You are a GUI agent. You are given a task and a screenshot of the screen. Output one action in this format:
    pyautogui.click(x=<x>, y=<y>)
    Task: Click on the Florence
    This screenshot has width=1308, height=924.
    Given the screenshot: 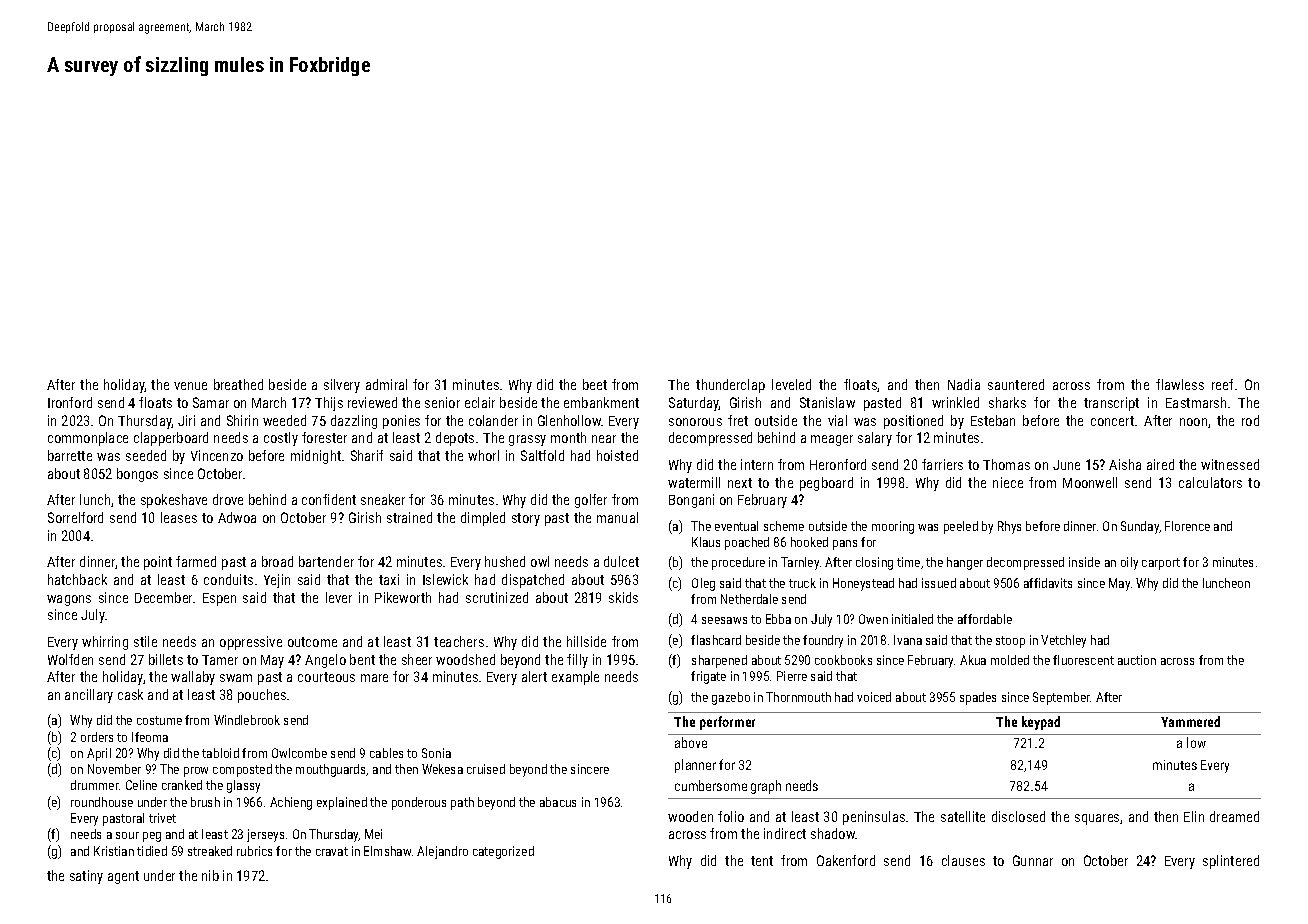 What is the action you would take?
    pyautogui.click(x=1187, y=526)
